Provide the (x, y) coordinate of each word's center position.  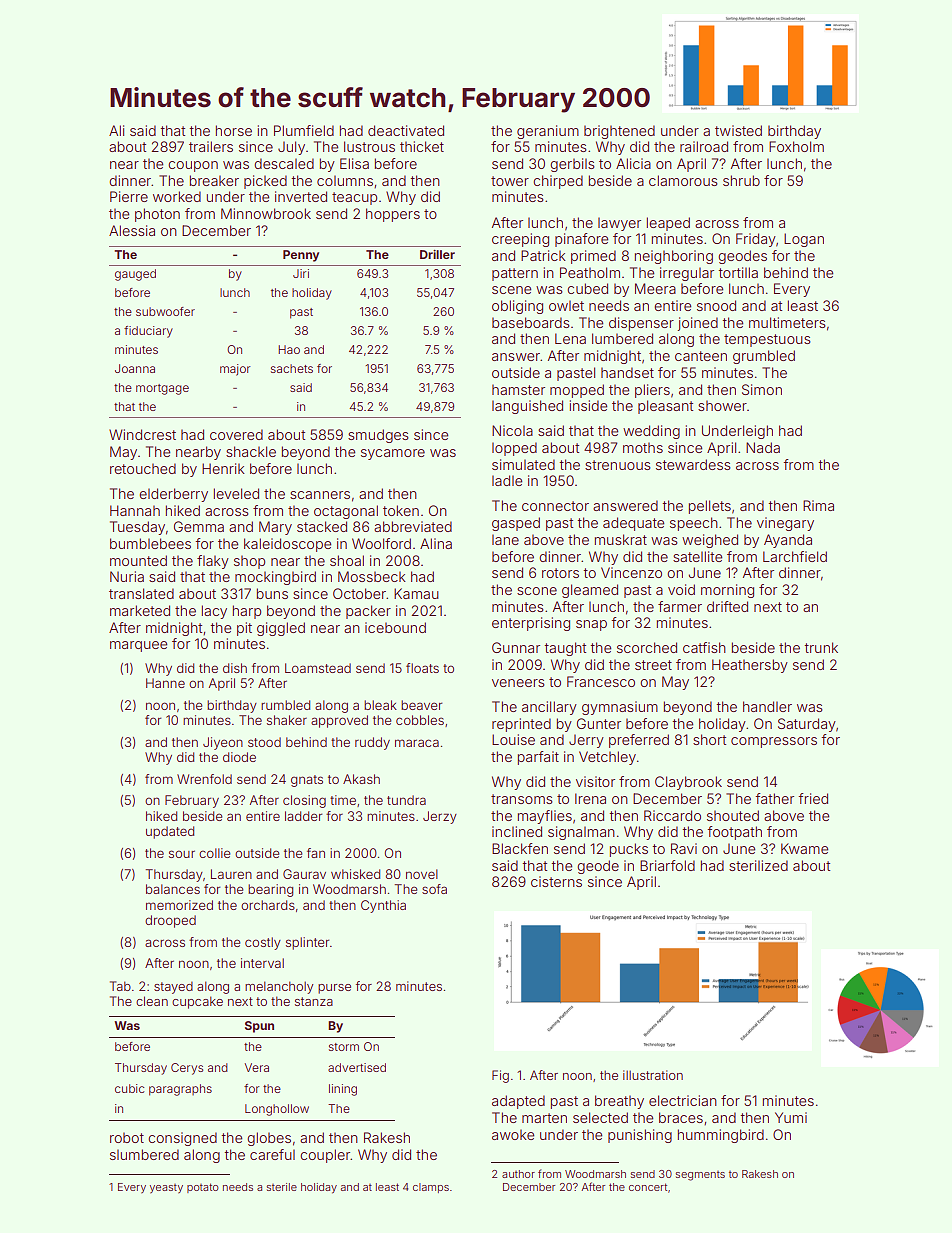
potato (203, 1188)
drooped (170, 921)
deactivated (406, 130)
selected (600, 1117)
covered (236, 434)
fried (813, 798)
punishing (640, 1136)
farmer (680, 606)
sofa (434, 889)
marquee (138, 646)
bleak (380, 705)
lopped (514, 449)
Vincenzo (631, 572)
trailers (211, 146)
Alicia (633, 163)
